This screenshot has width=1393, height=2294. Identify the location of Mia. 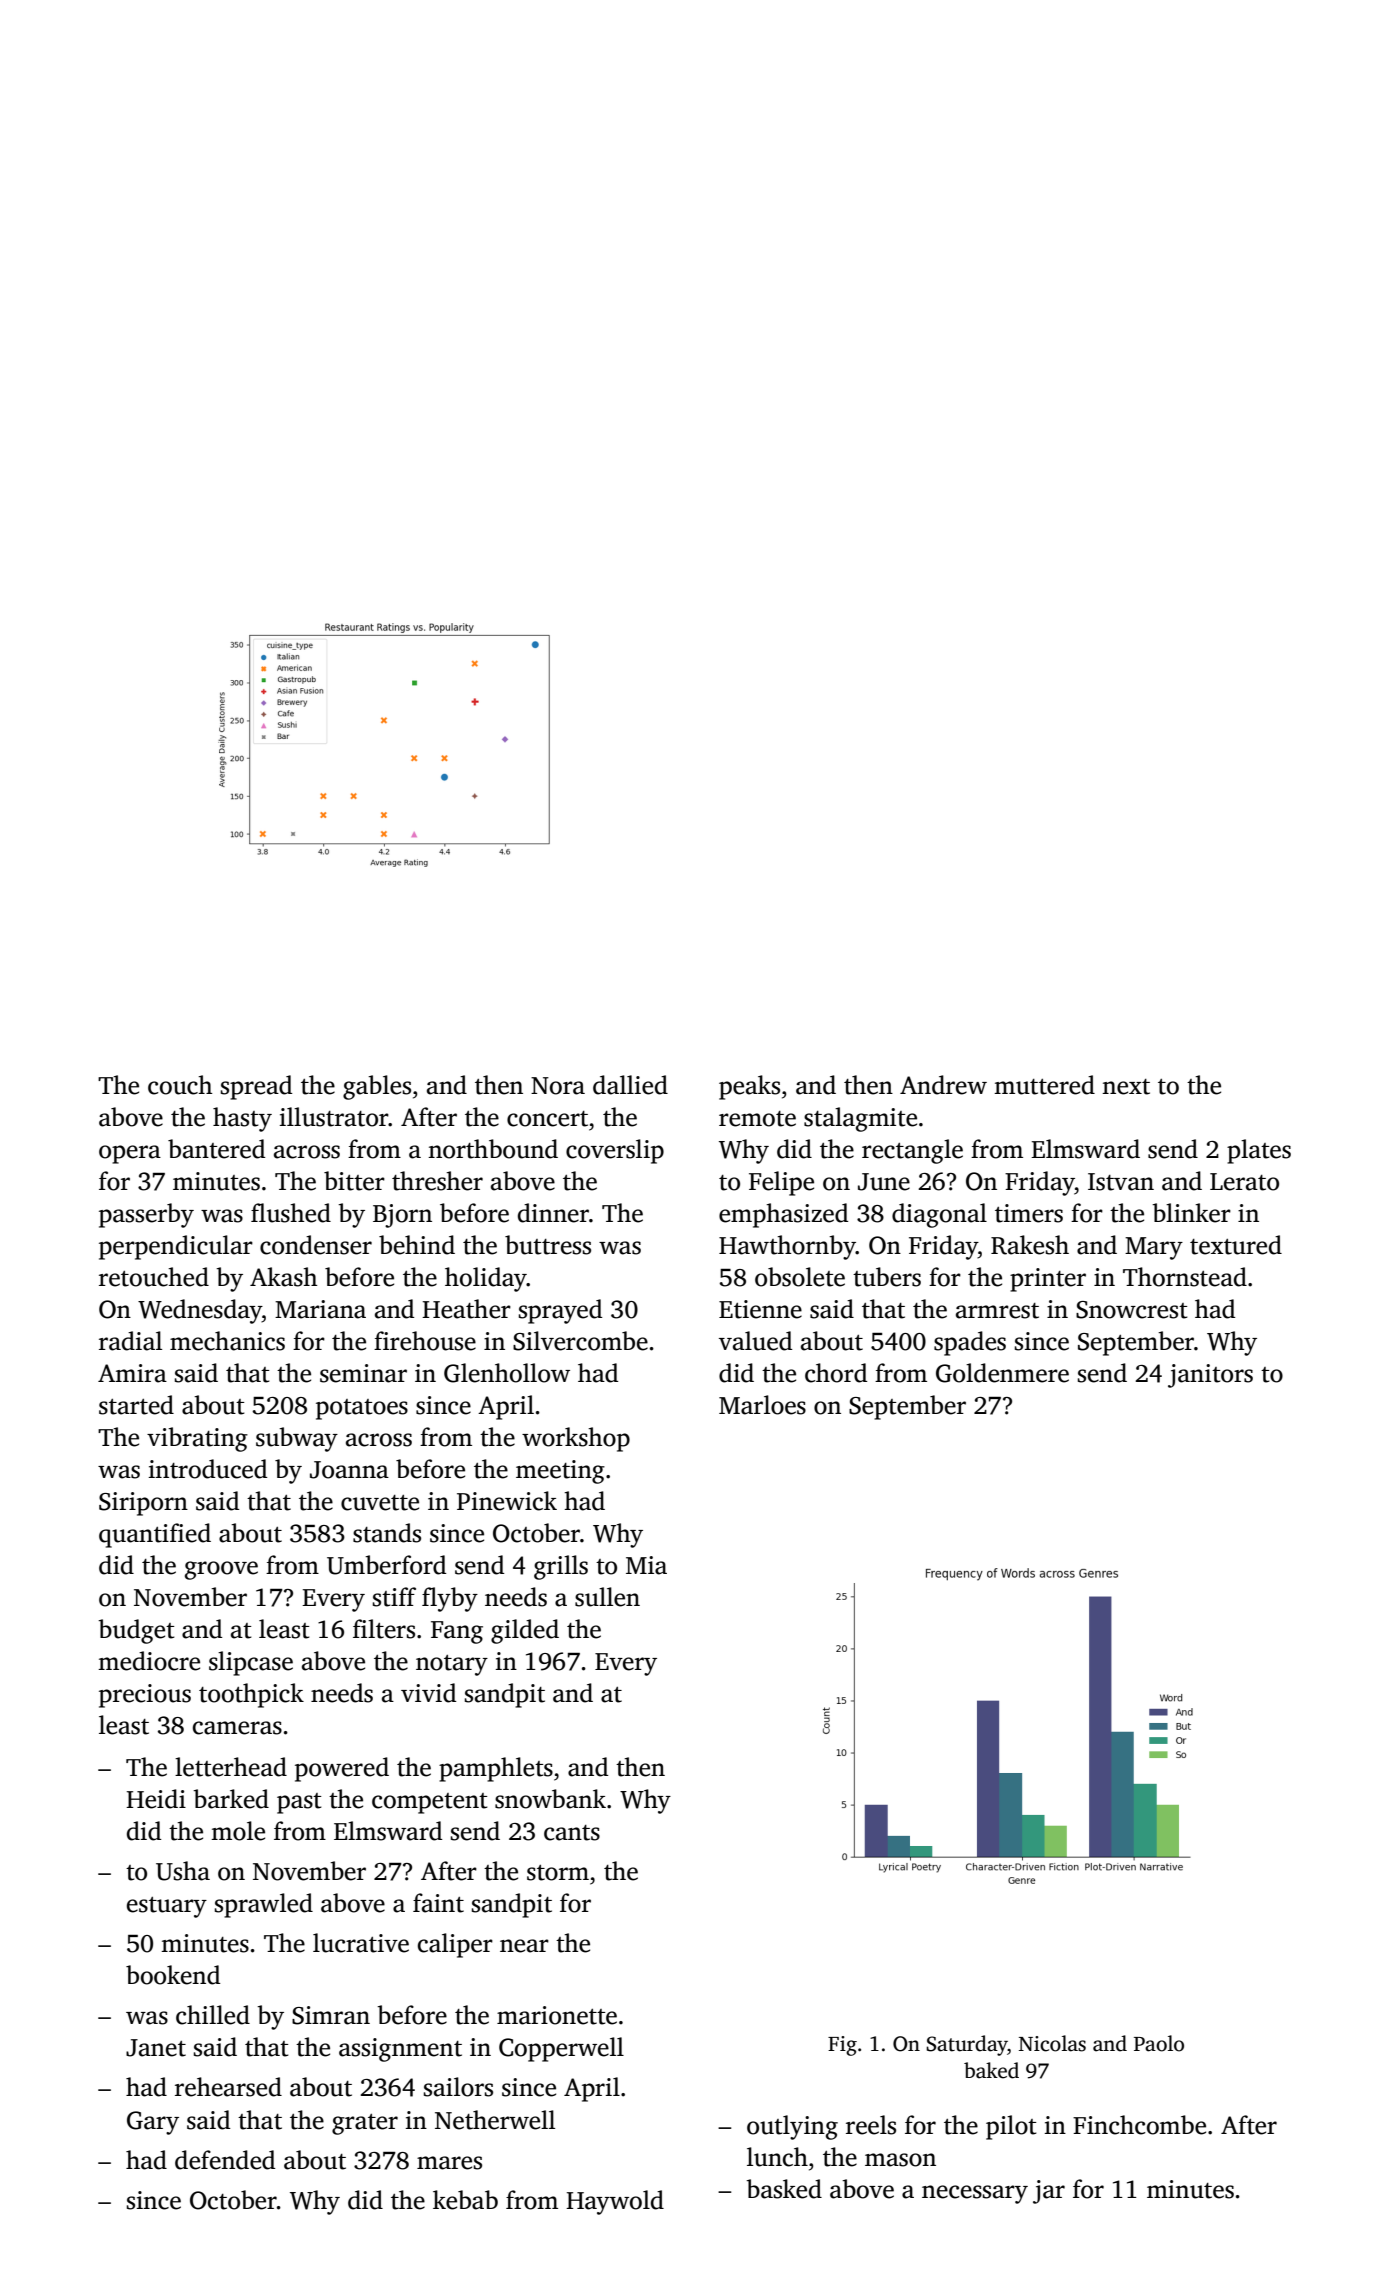
(646, 1565).
